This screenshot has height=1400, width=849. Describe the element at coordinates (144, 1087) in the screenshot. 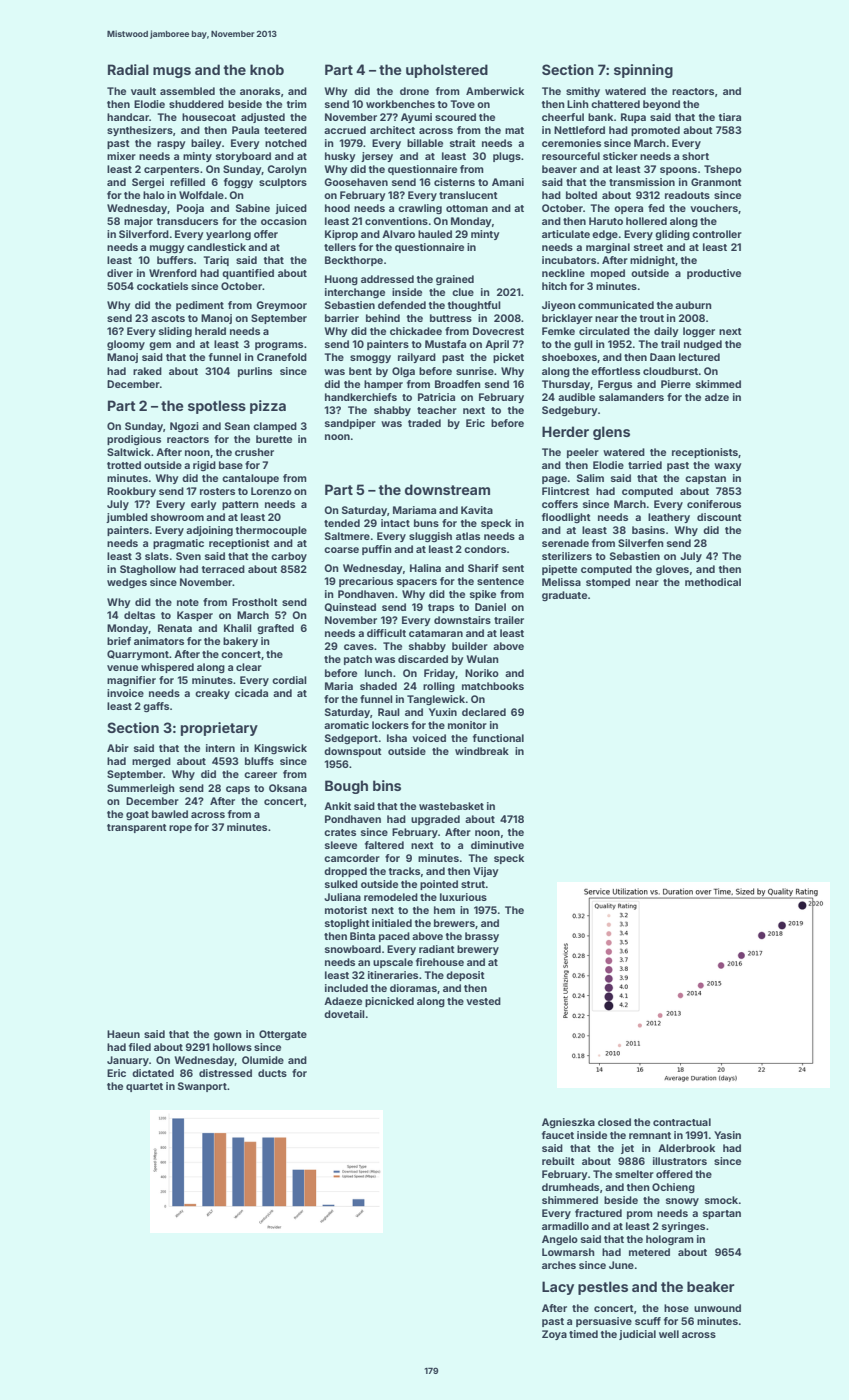

I see `quartet` at that location.
